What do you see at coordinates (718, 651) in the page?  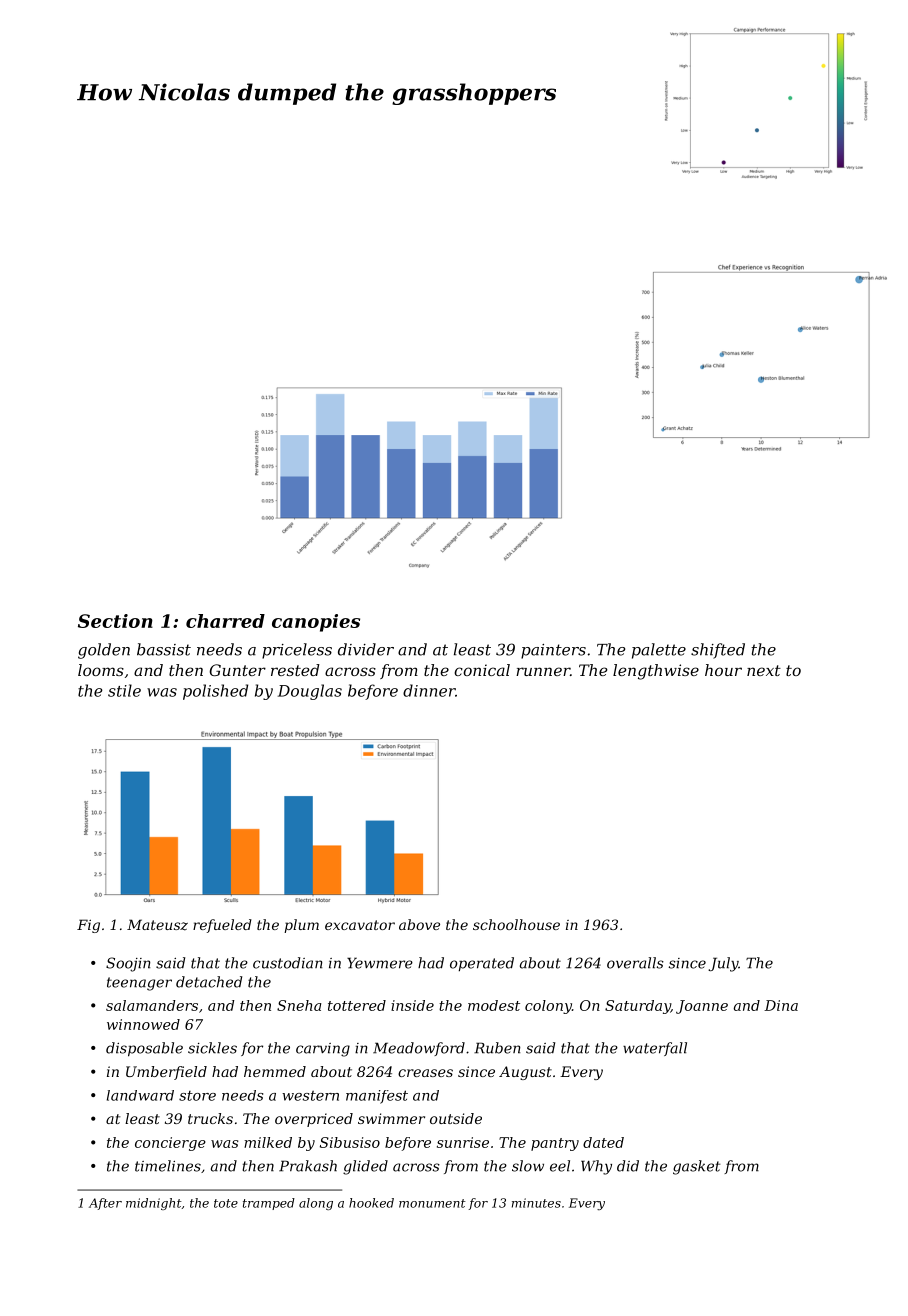 I see `shifted` at bounding box center [718, 651].
